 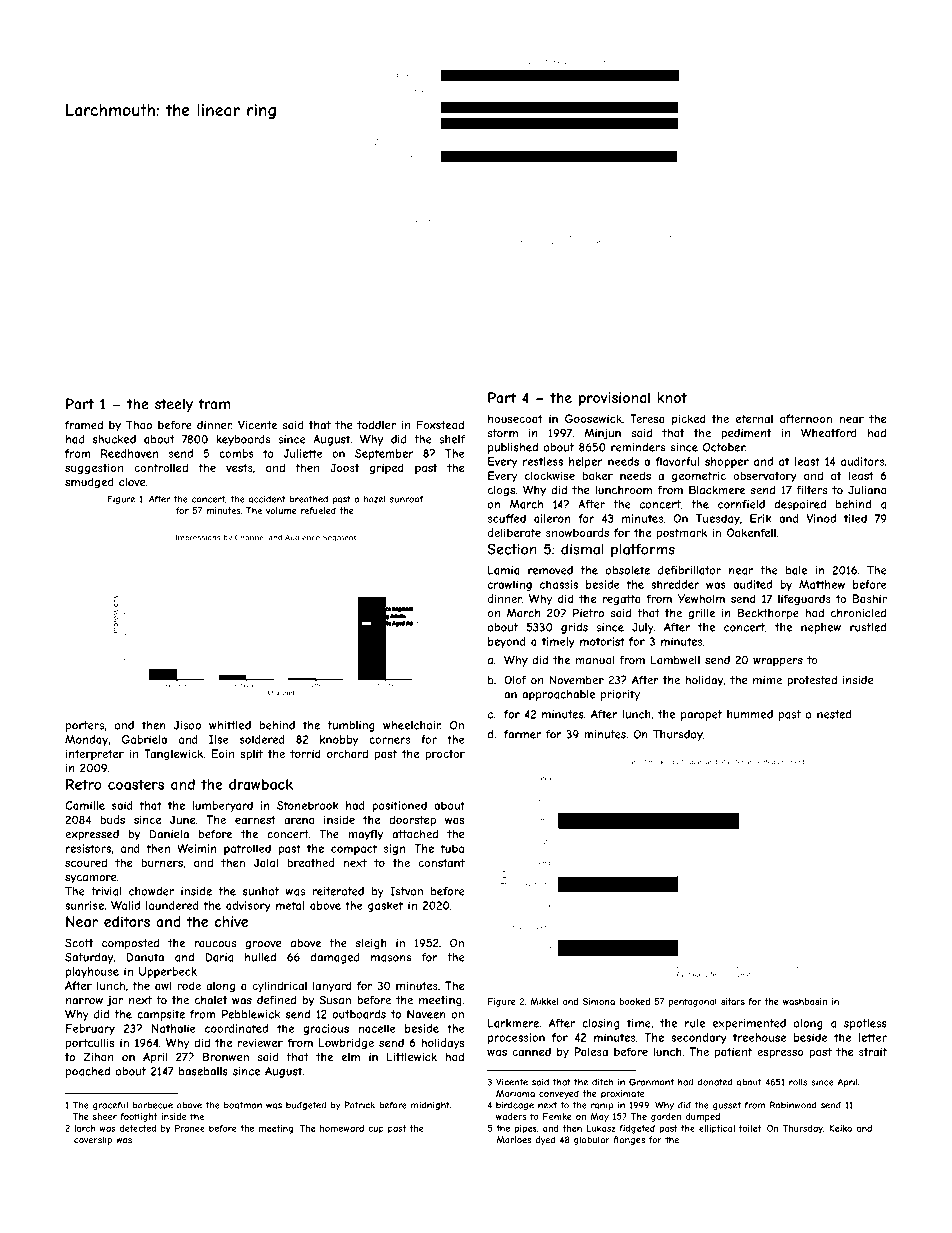 I want to click on positioned, so click(x=399, y=806).
